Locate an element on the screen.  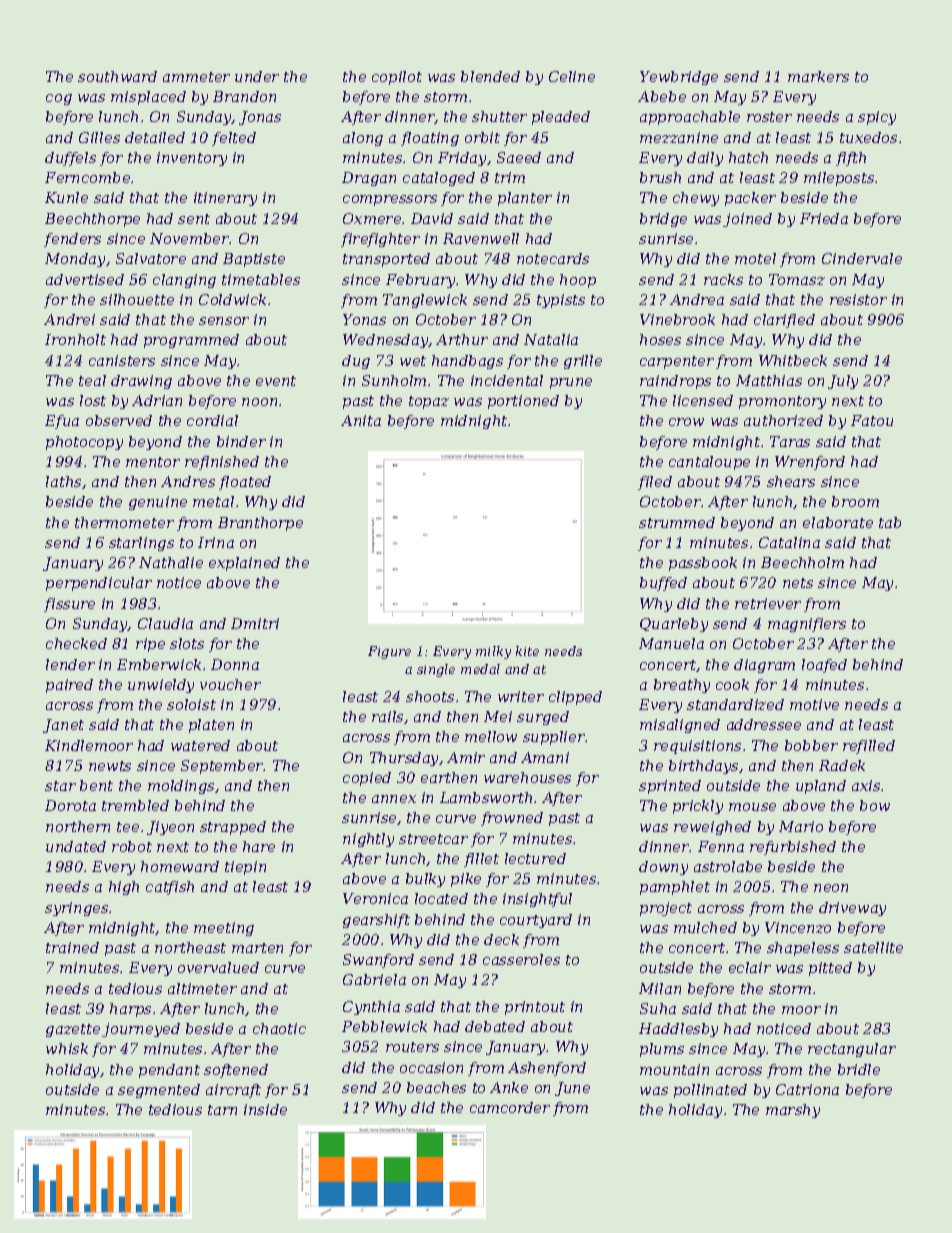
markers is located at coordinates (818, 76).
